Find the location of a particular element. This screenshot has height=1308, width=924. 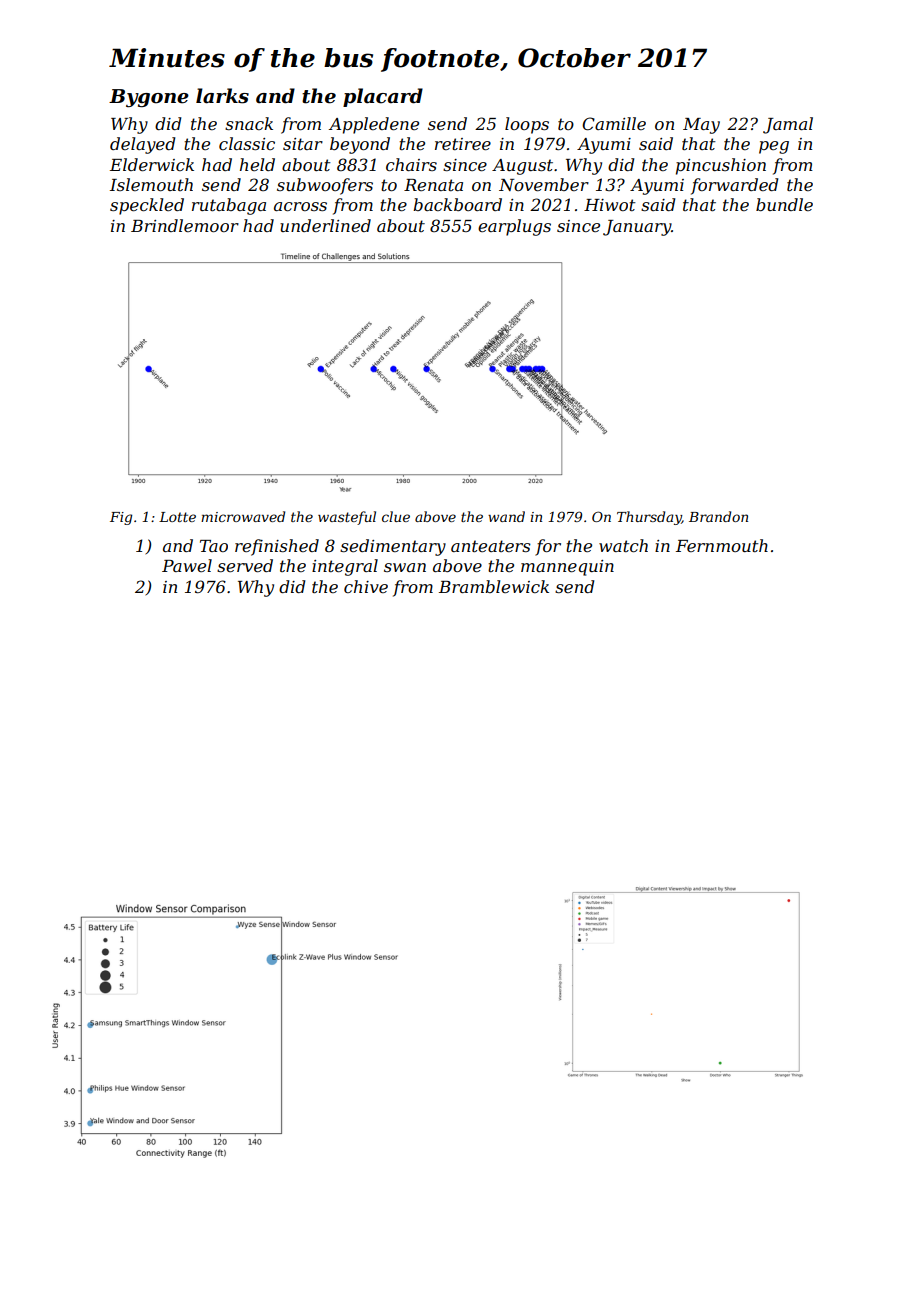

placard is located at coordinates (383, 97).
